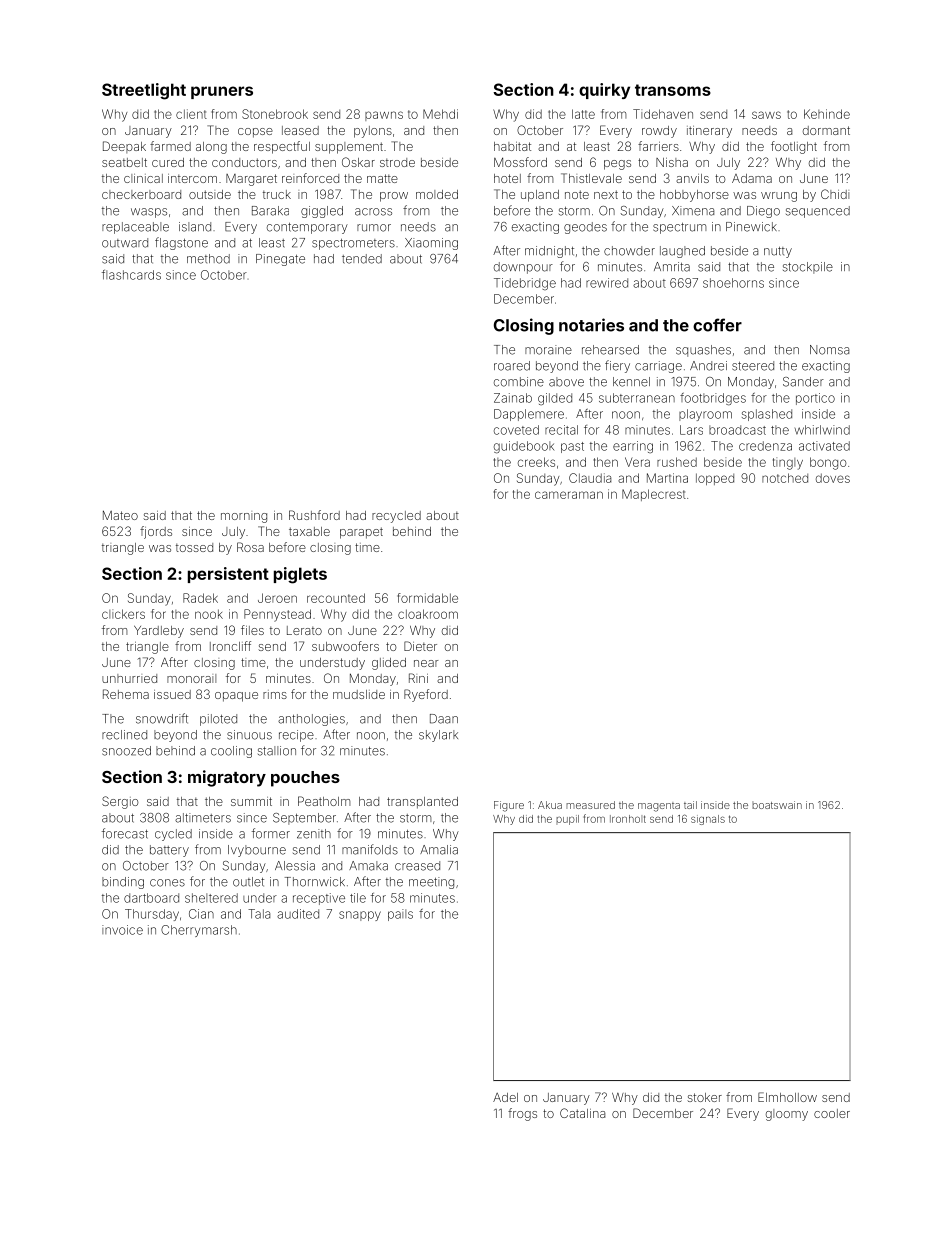 This screenshot has height=1233, width=952. What do you see at coordinates (209, 614) in the screenshot?
I see `nook` at bounding box center [209, 614].
